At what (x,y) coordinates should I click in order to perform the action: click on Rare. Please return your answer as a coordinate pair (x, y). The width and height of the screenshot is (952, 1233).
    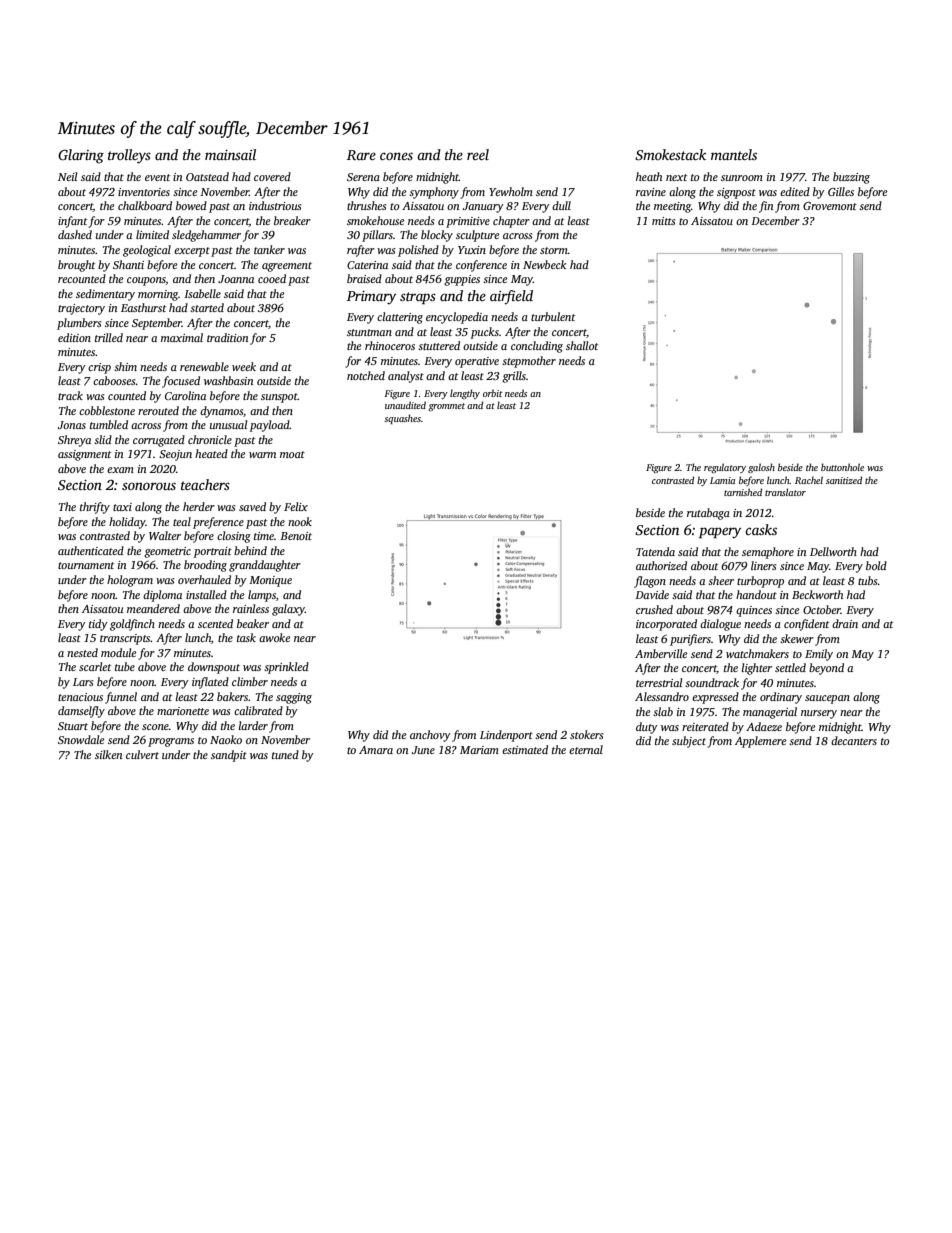
    Looking at the image, I should click on (361, 155).
